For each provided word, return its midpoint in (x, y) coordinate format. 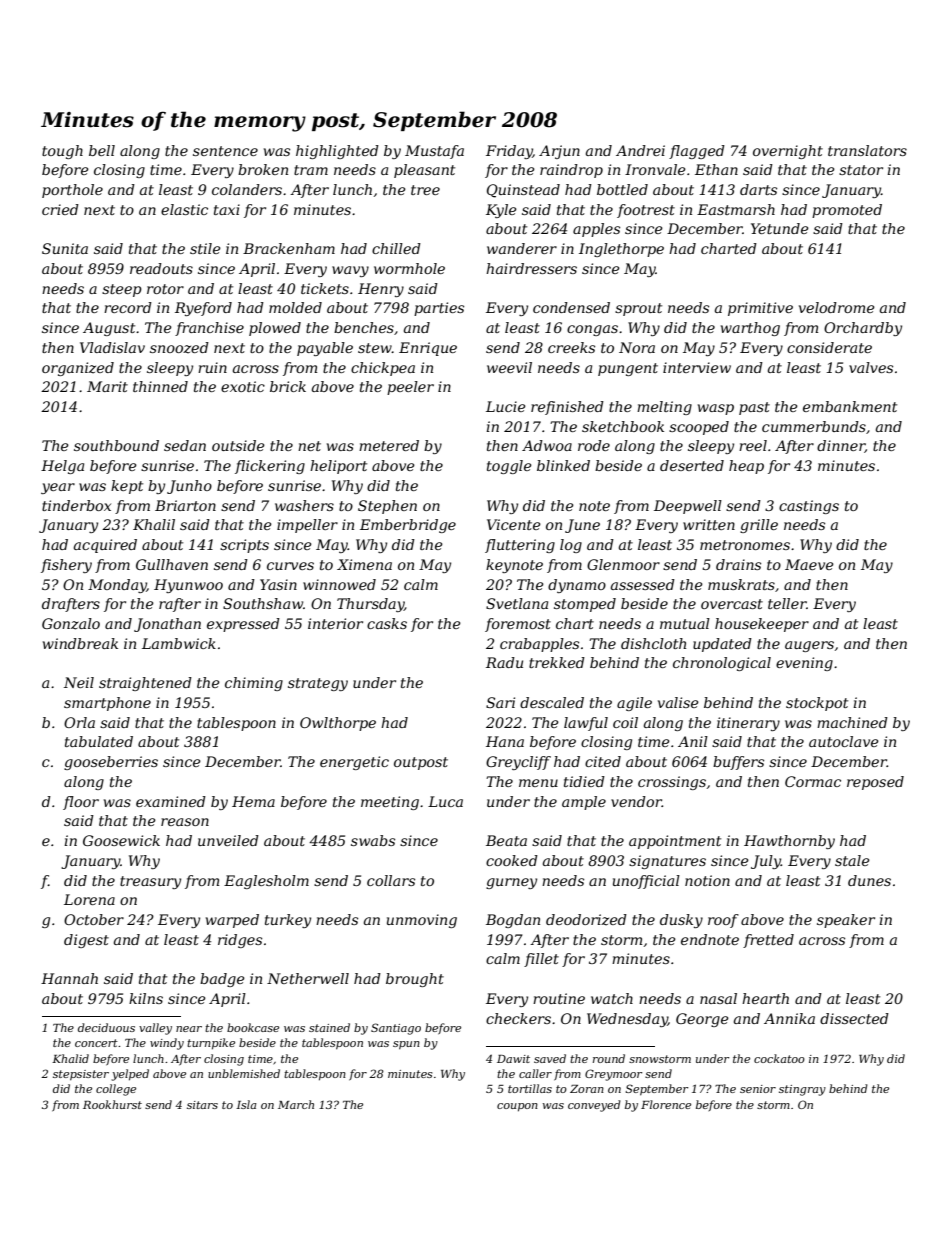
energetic (354, 763)
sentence (225, 151)
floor (81, 803)
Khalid (70, 1058)
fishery (66, 566)
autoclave (844, 741)
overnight (788, 152)
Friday (509, 152)
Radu (504, 662)
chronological (722, 664)
